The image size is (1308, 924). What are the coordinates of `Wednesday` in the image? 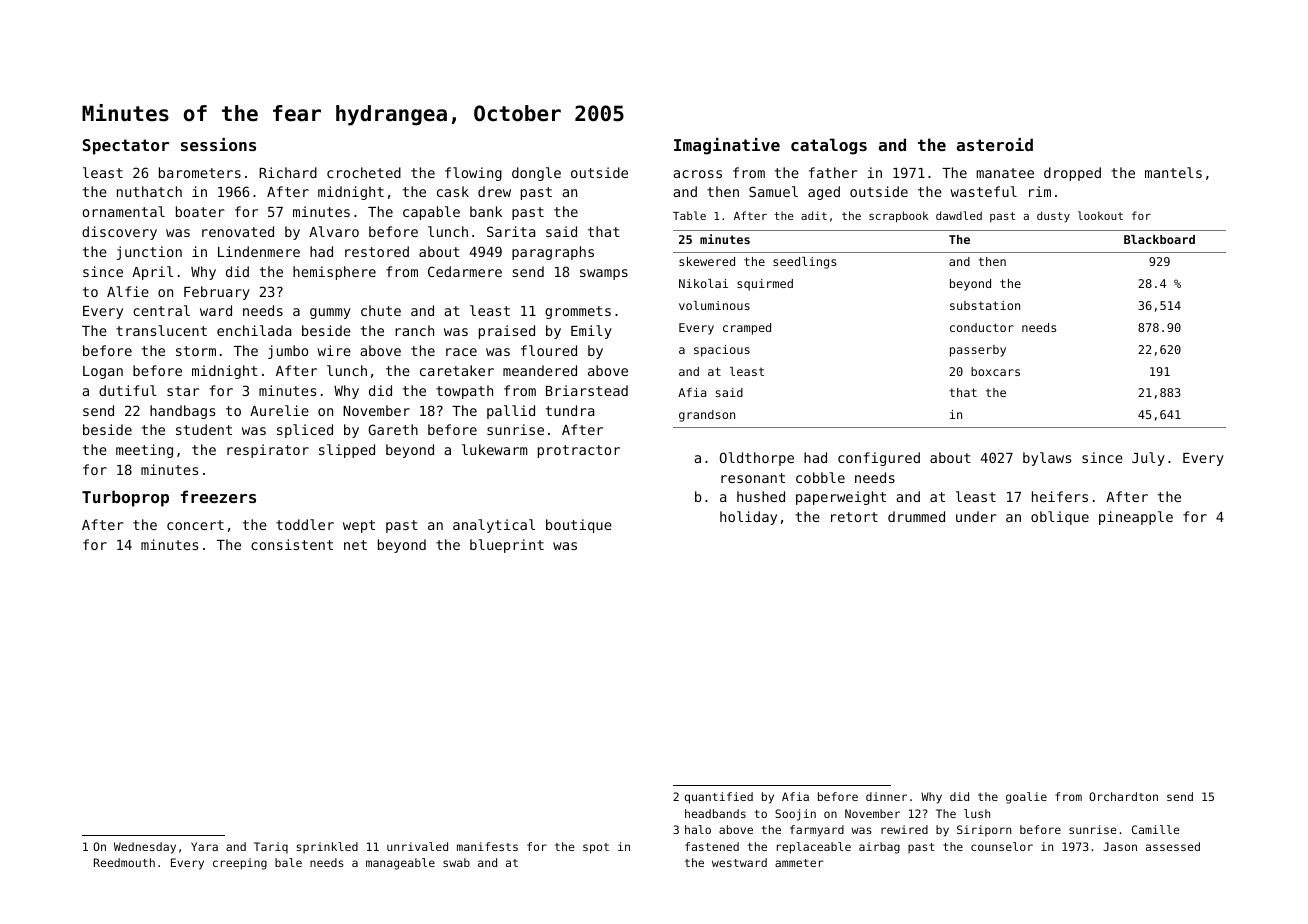 It's located at (145, 848).
